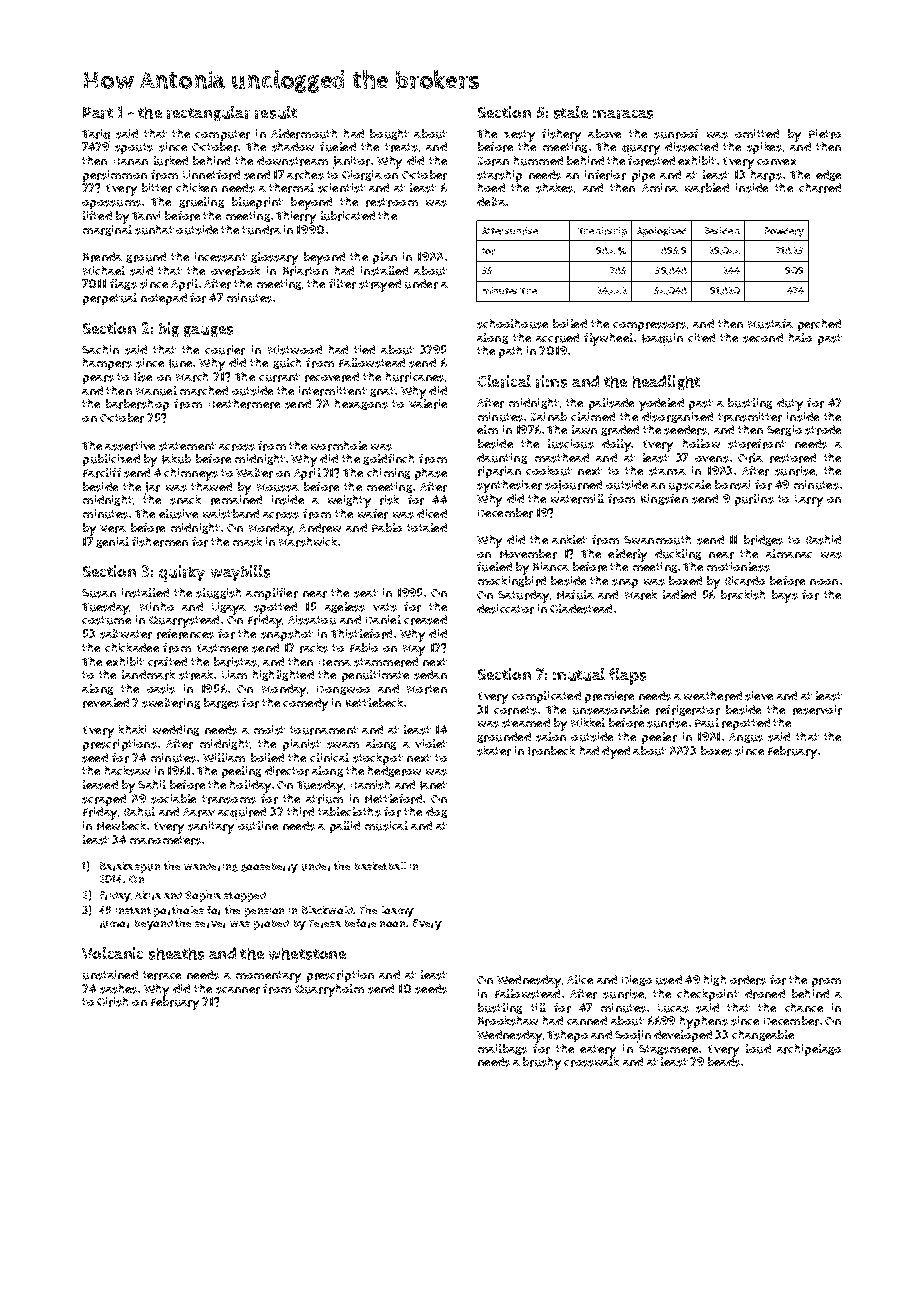  Describe the element at coordinates (98, 379) in the page. I see `pears` at that location.
